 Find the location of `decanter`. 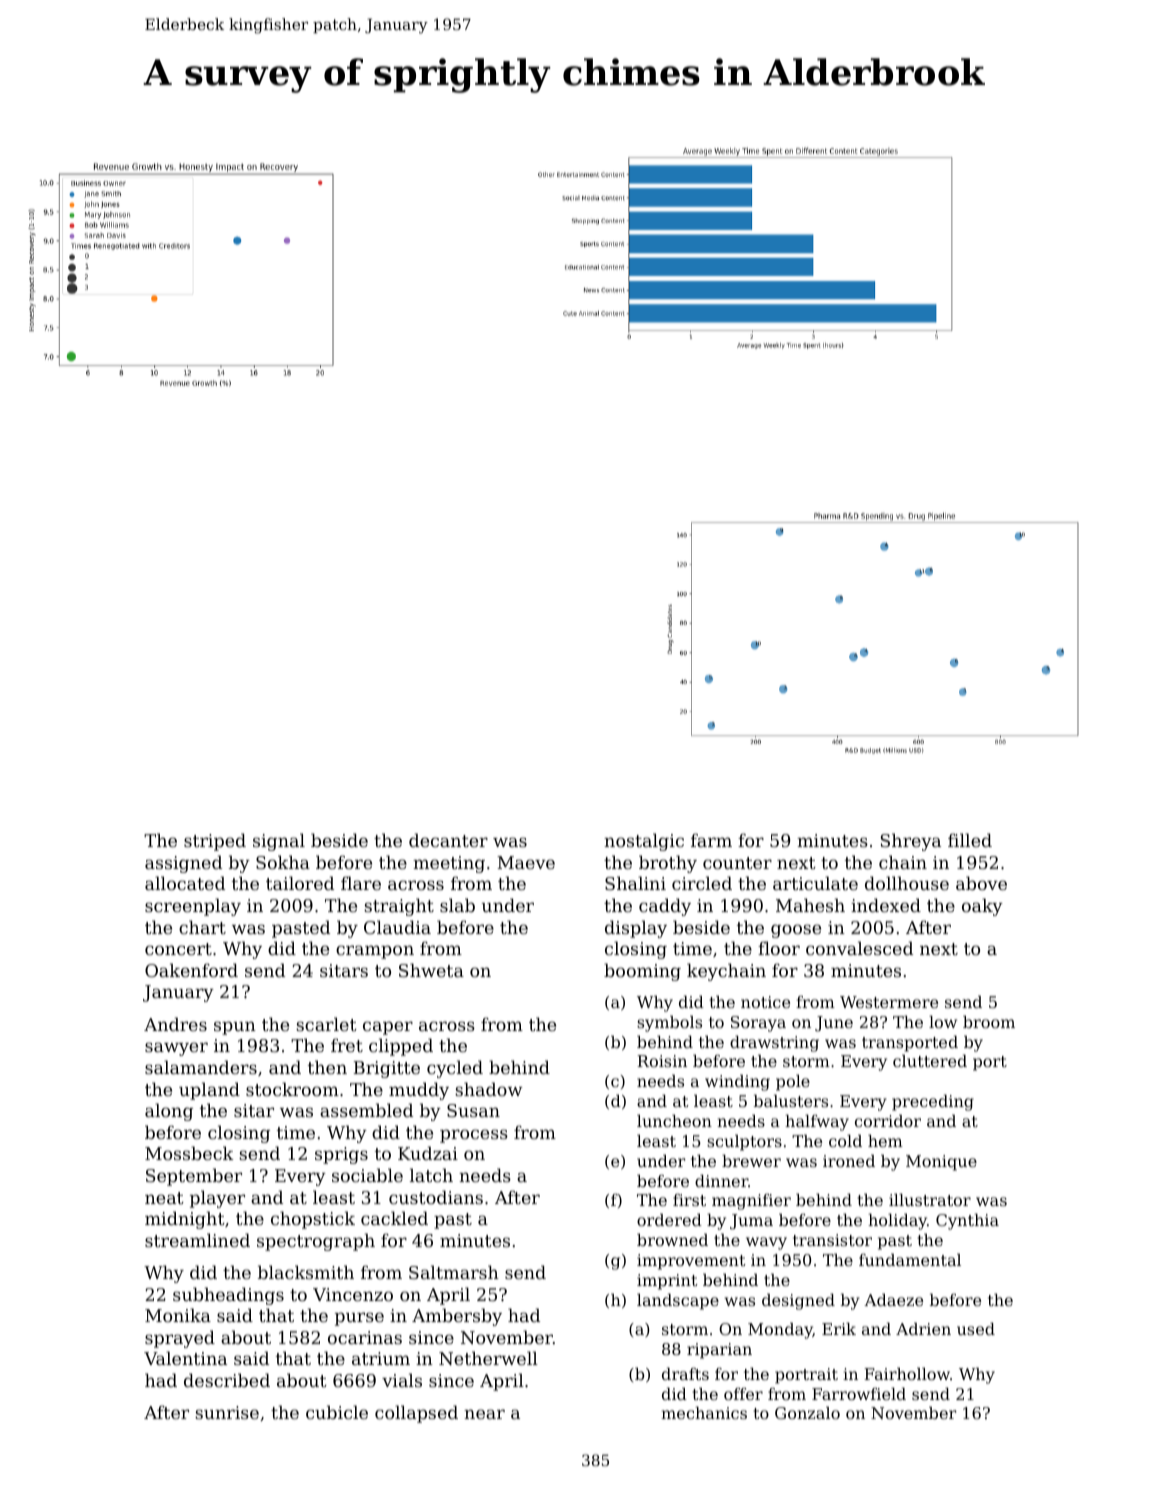

decanter is located at coordinates (448, 840).
